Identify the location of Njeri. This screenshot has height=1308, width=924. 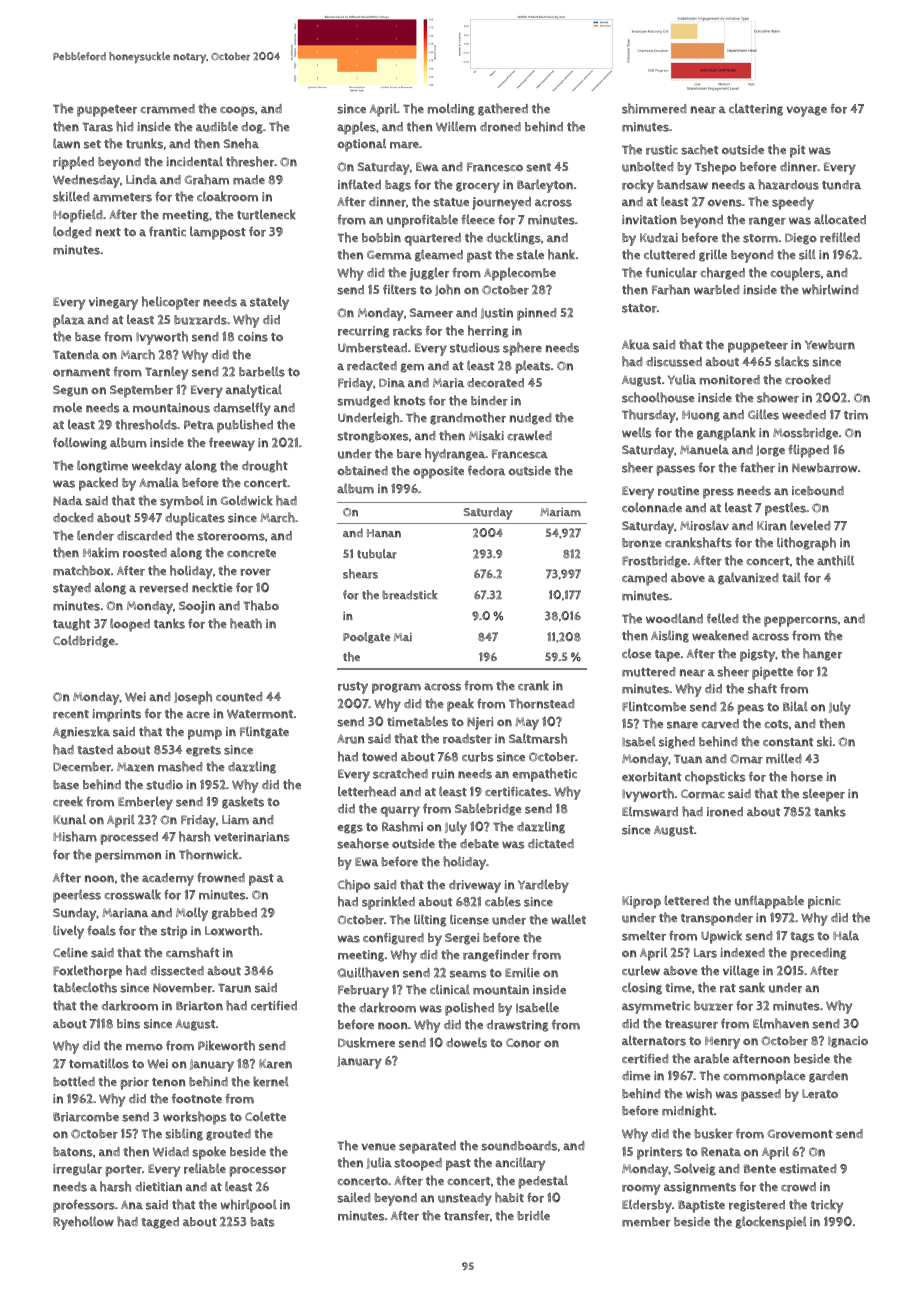
(480, 723).
